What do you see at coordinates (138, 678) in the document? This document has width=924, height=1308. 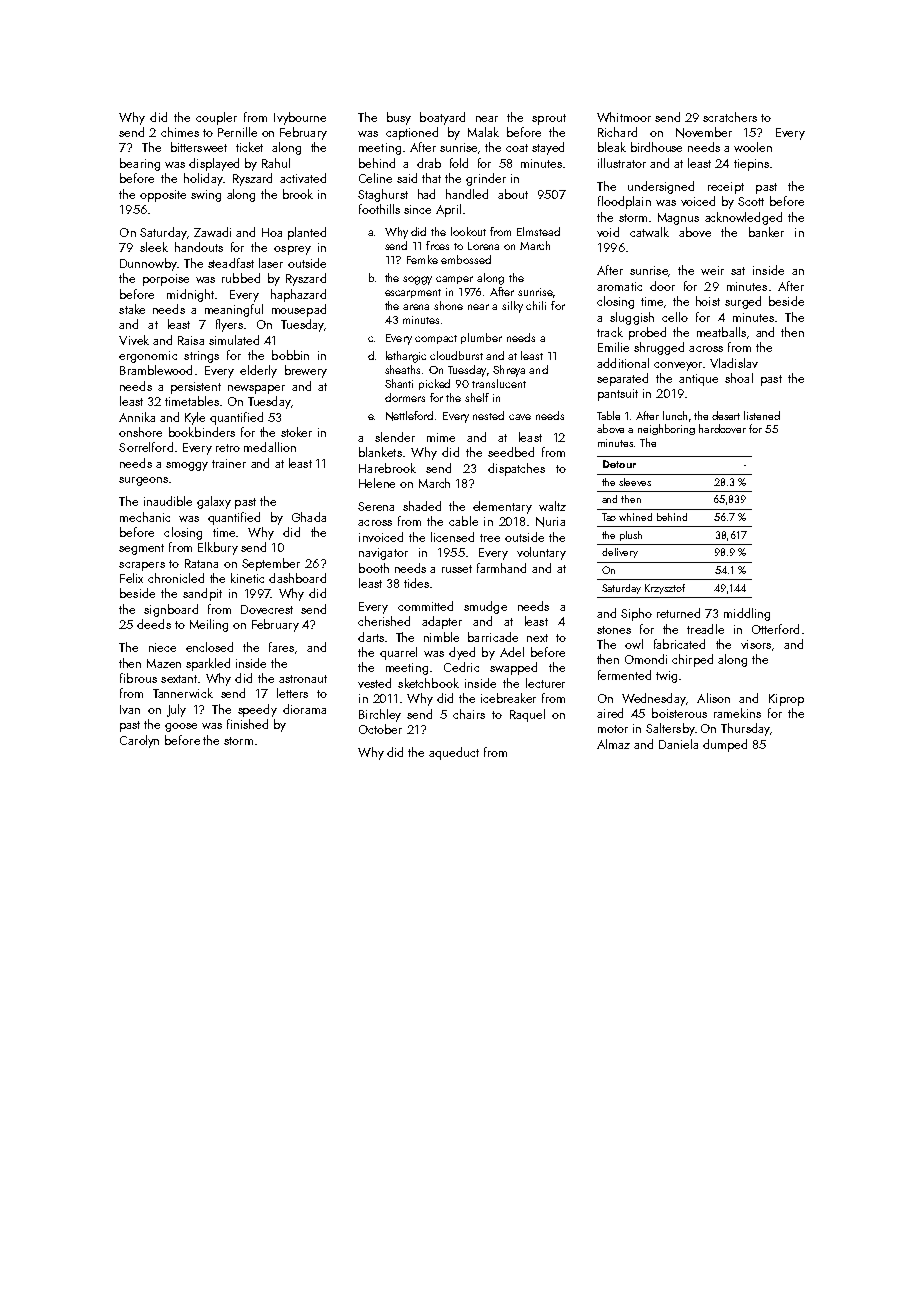 I see `fibrous` at bounding box center [138, 678].
